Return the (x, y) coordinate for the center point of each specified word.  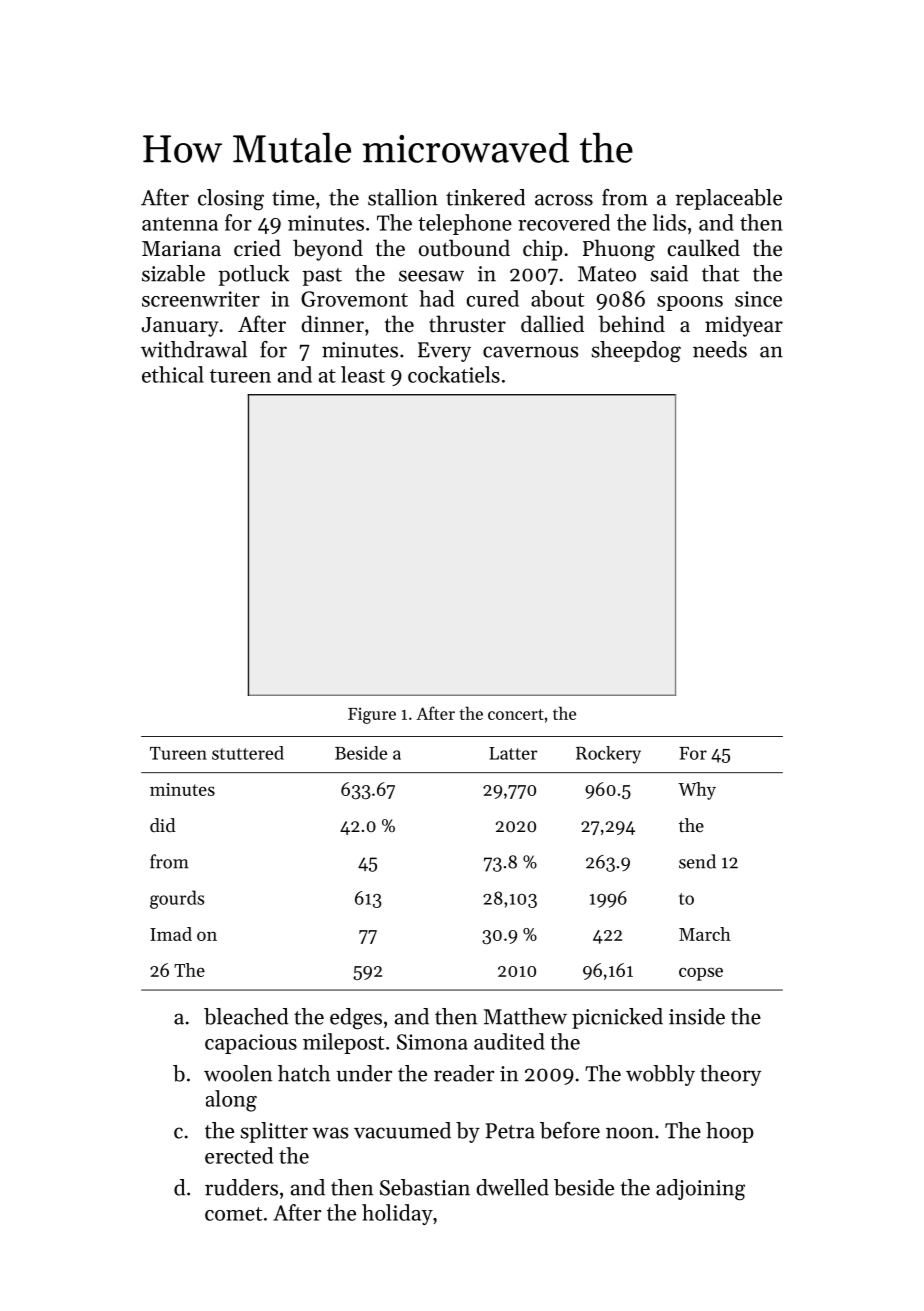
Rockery (608, 755)
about (558, 298)
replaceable (729, 199)
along (231, 1101)
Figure (372, 715)
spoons (690, 303)
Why (697, 791)
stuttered (248, 753)
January (180, 327)
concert (516, 714)
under (364, 1073)
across (564, 200)
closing (231, 200)
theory (730, 1075)
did (162, 825)
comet (234, 1214)
